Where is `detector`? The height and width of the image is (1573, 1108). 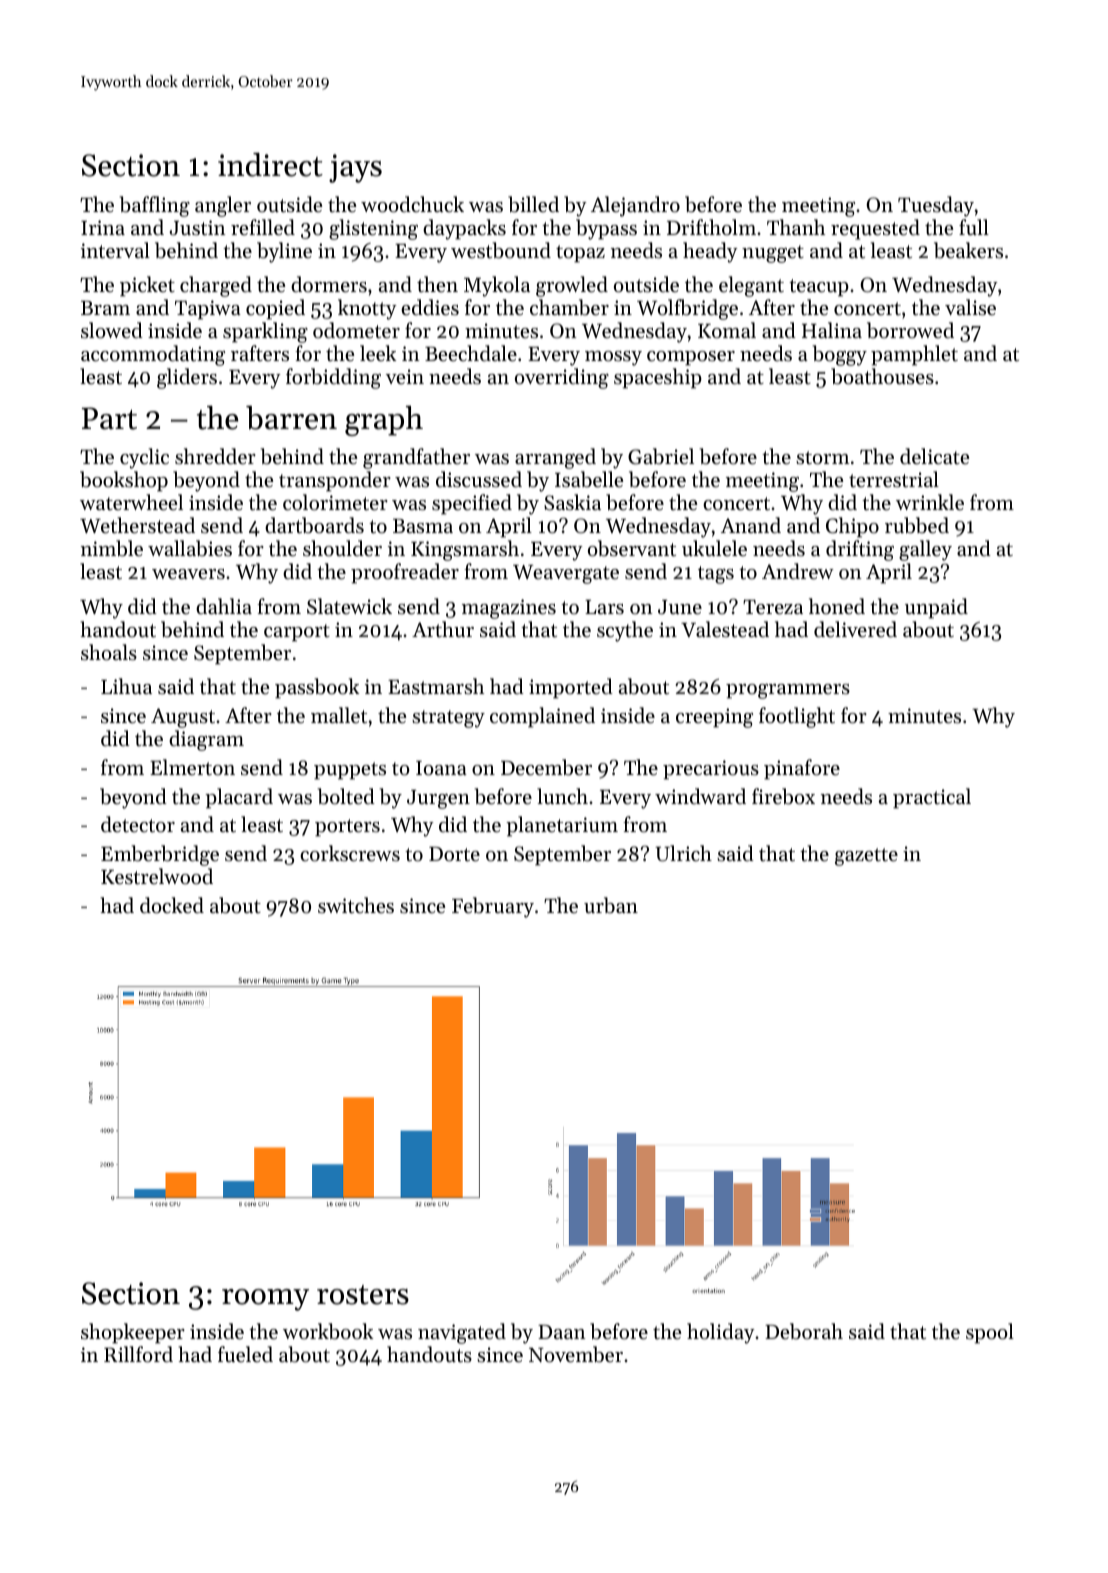
detector is located at coordinates (138, 824).
